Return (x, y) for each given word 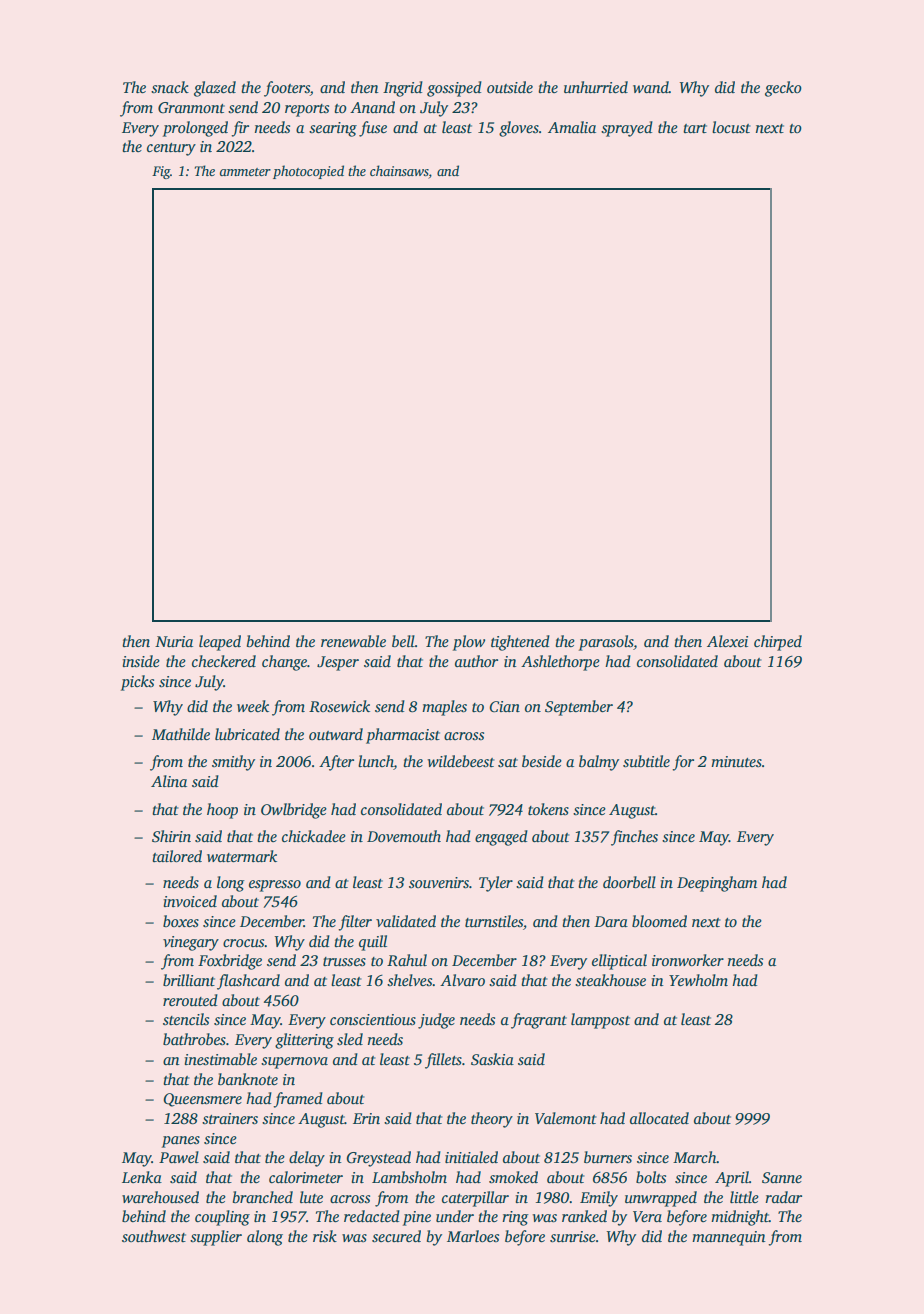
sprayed (627, 129)
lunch (376, 762)
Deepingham (717, 884)
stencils (186, 1019)
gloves (519, 129)
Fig (161, 172)
